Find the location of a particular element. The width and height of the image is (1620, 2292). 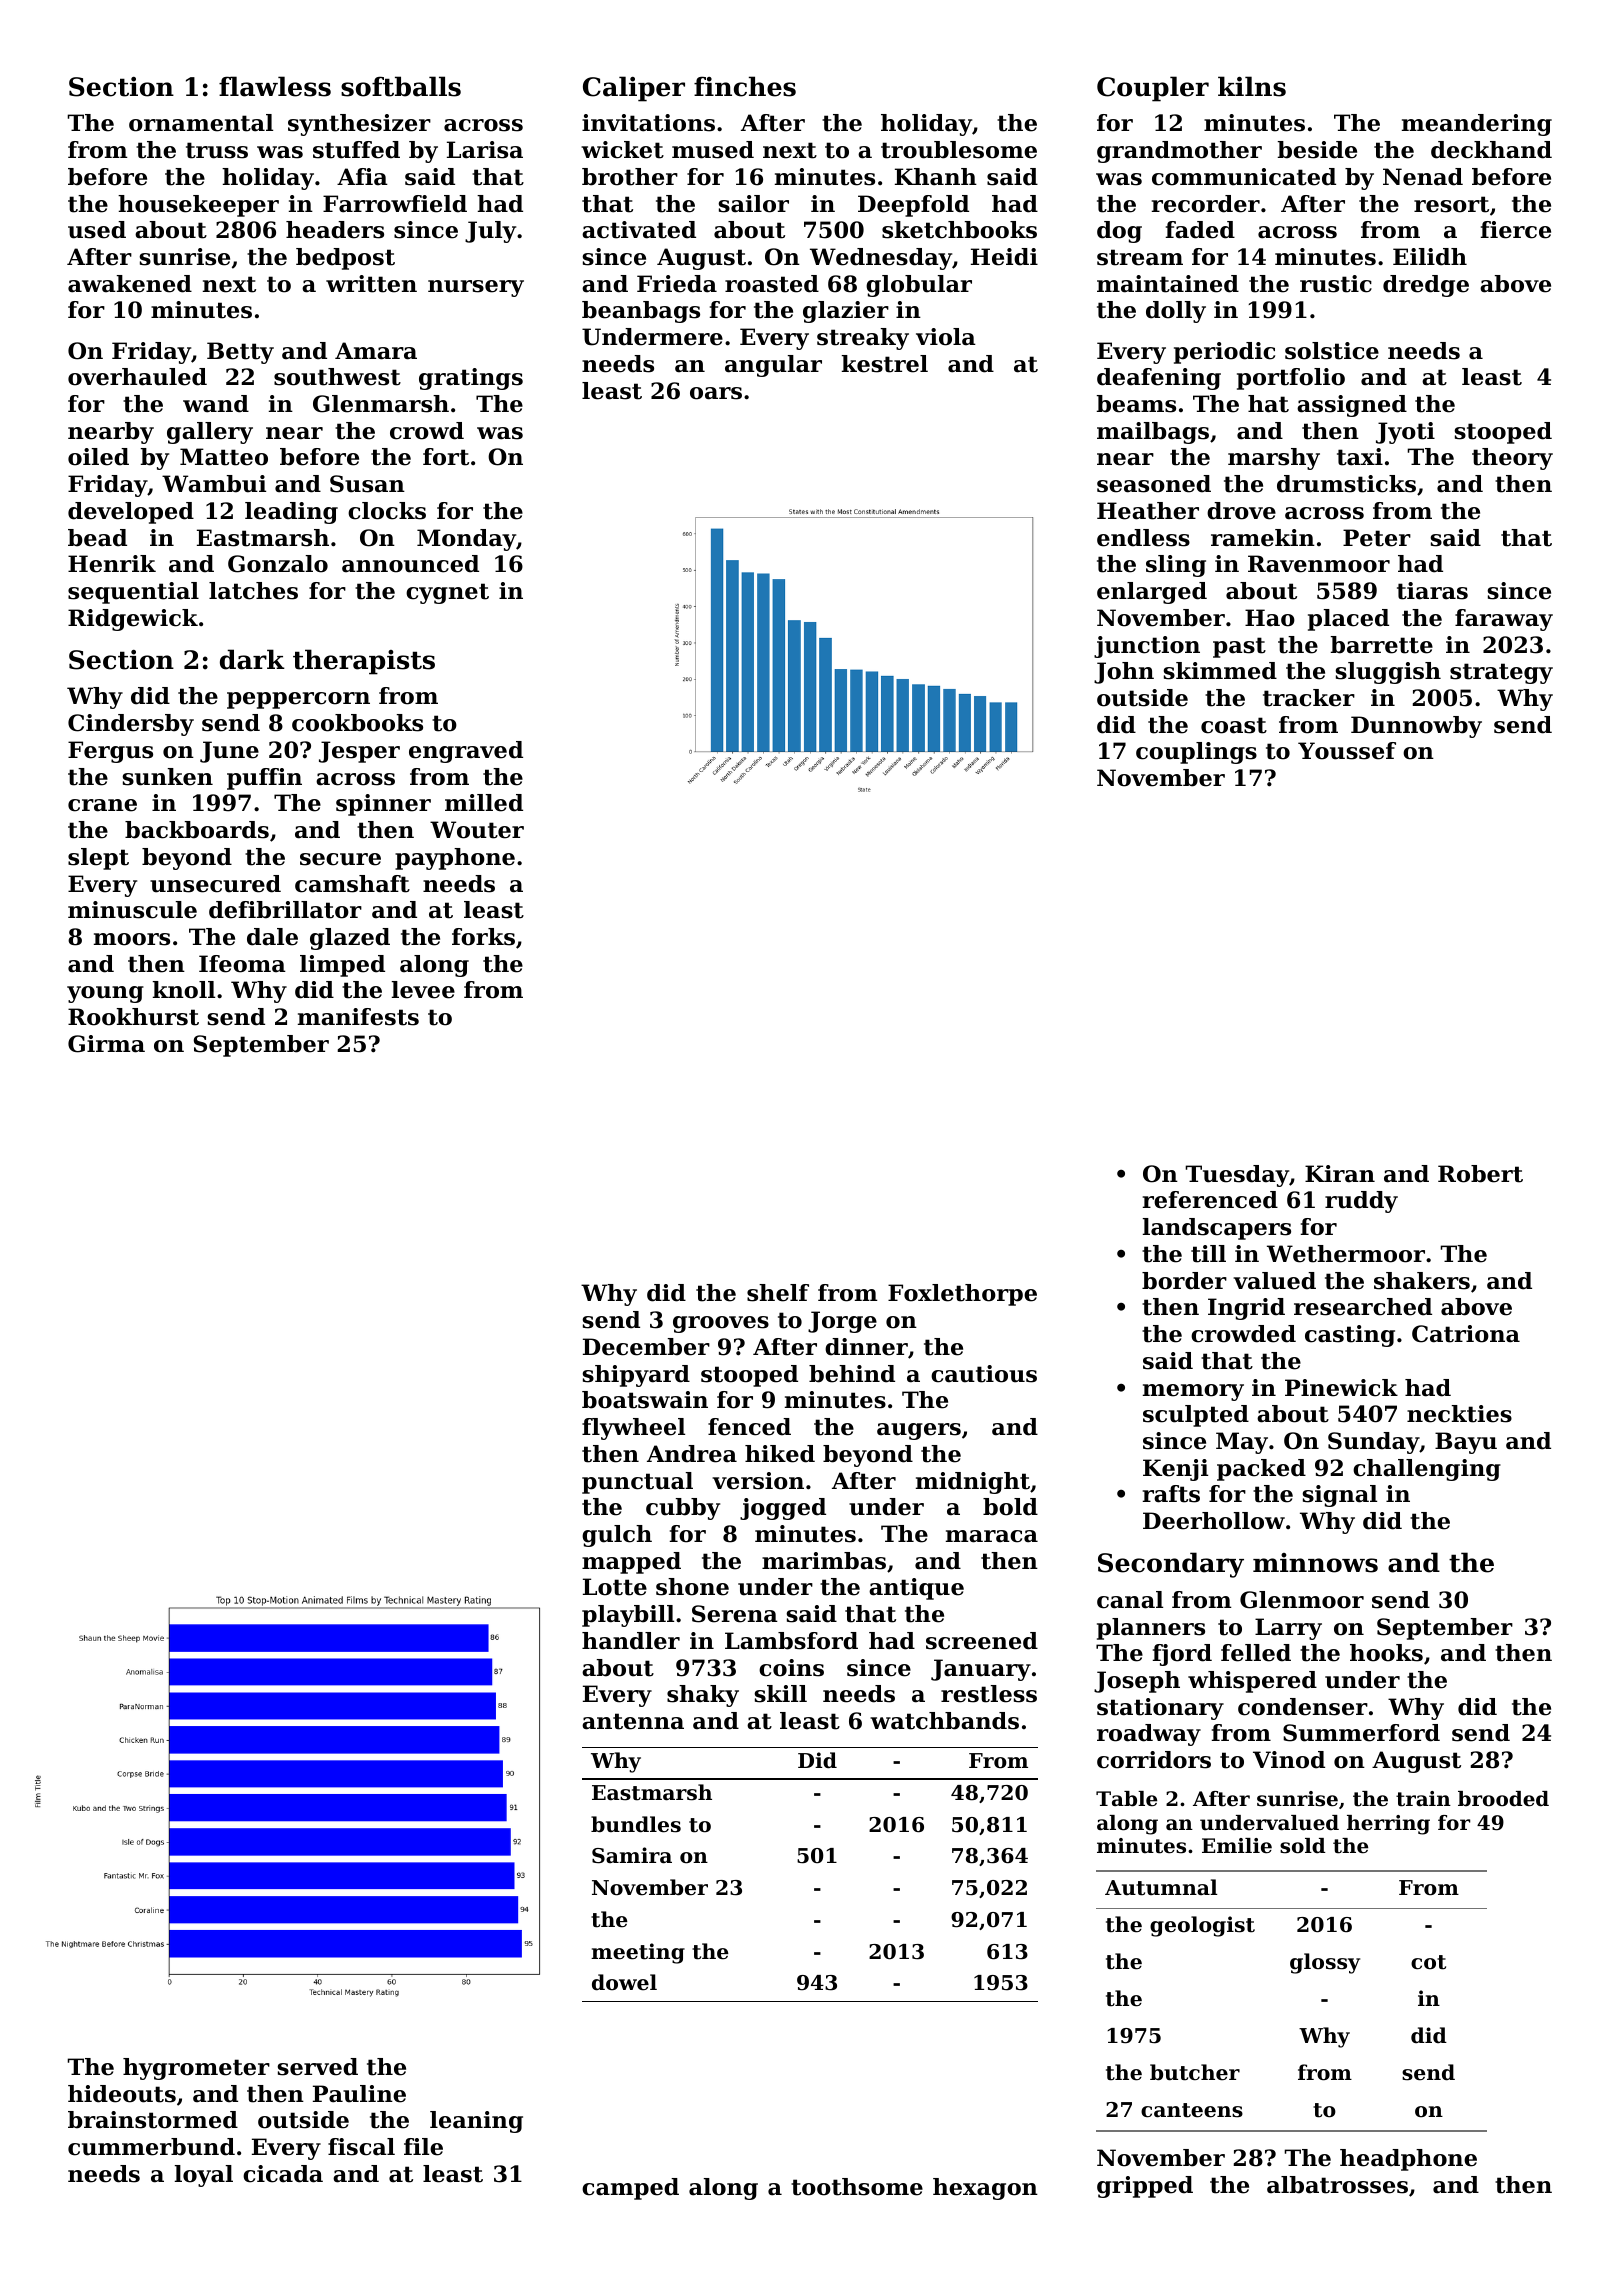

oars is located at coordinates (716, 393).
